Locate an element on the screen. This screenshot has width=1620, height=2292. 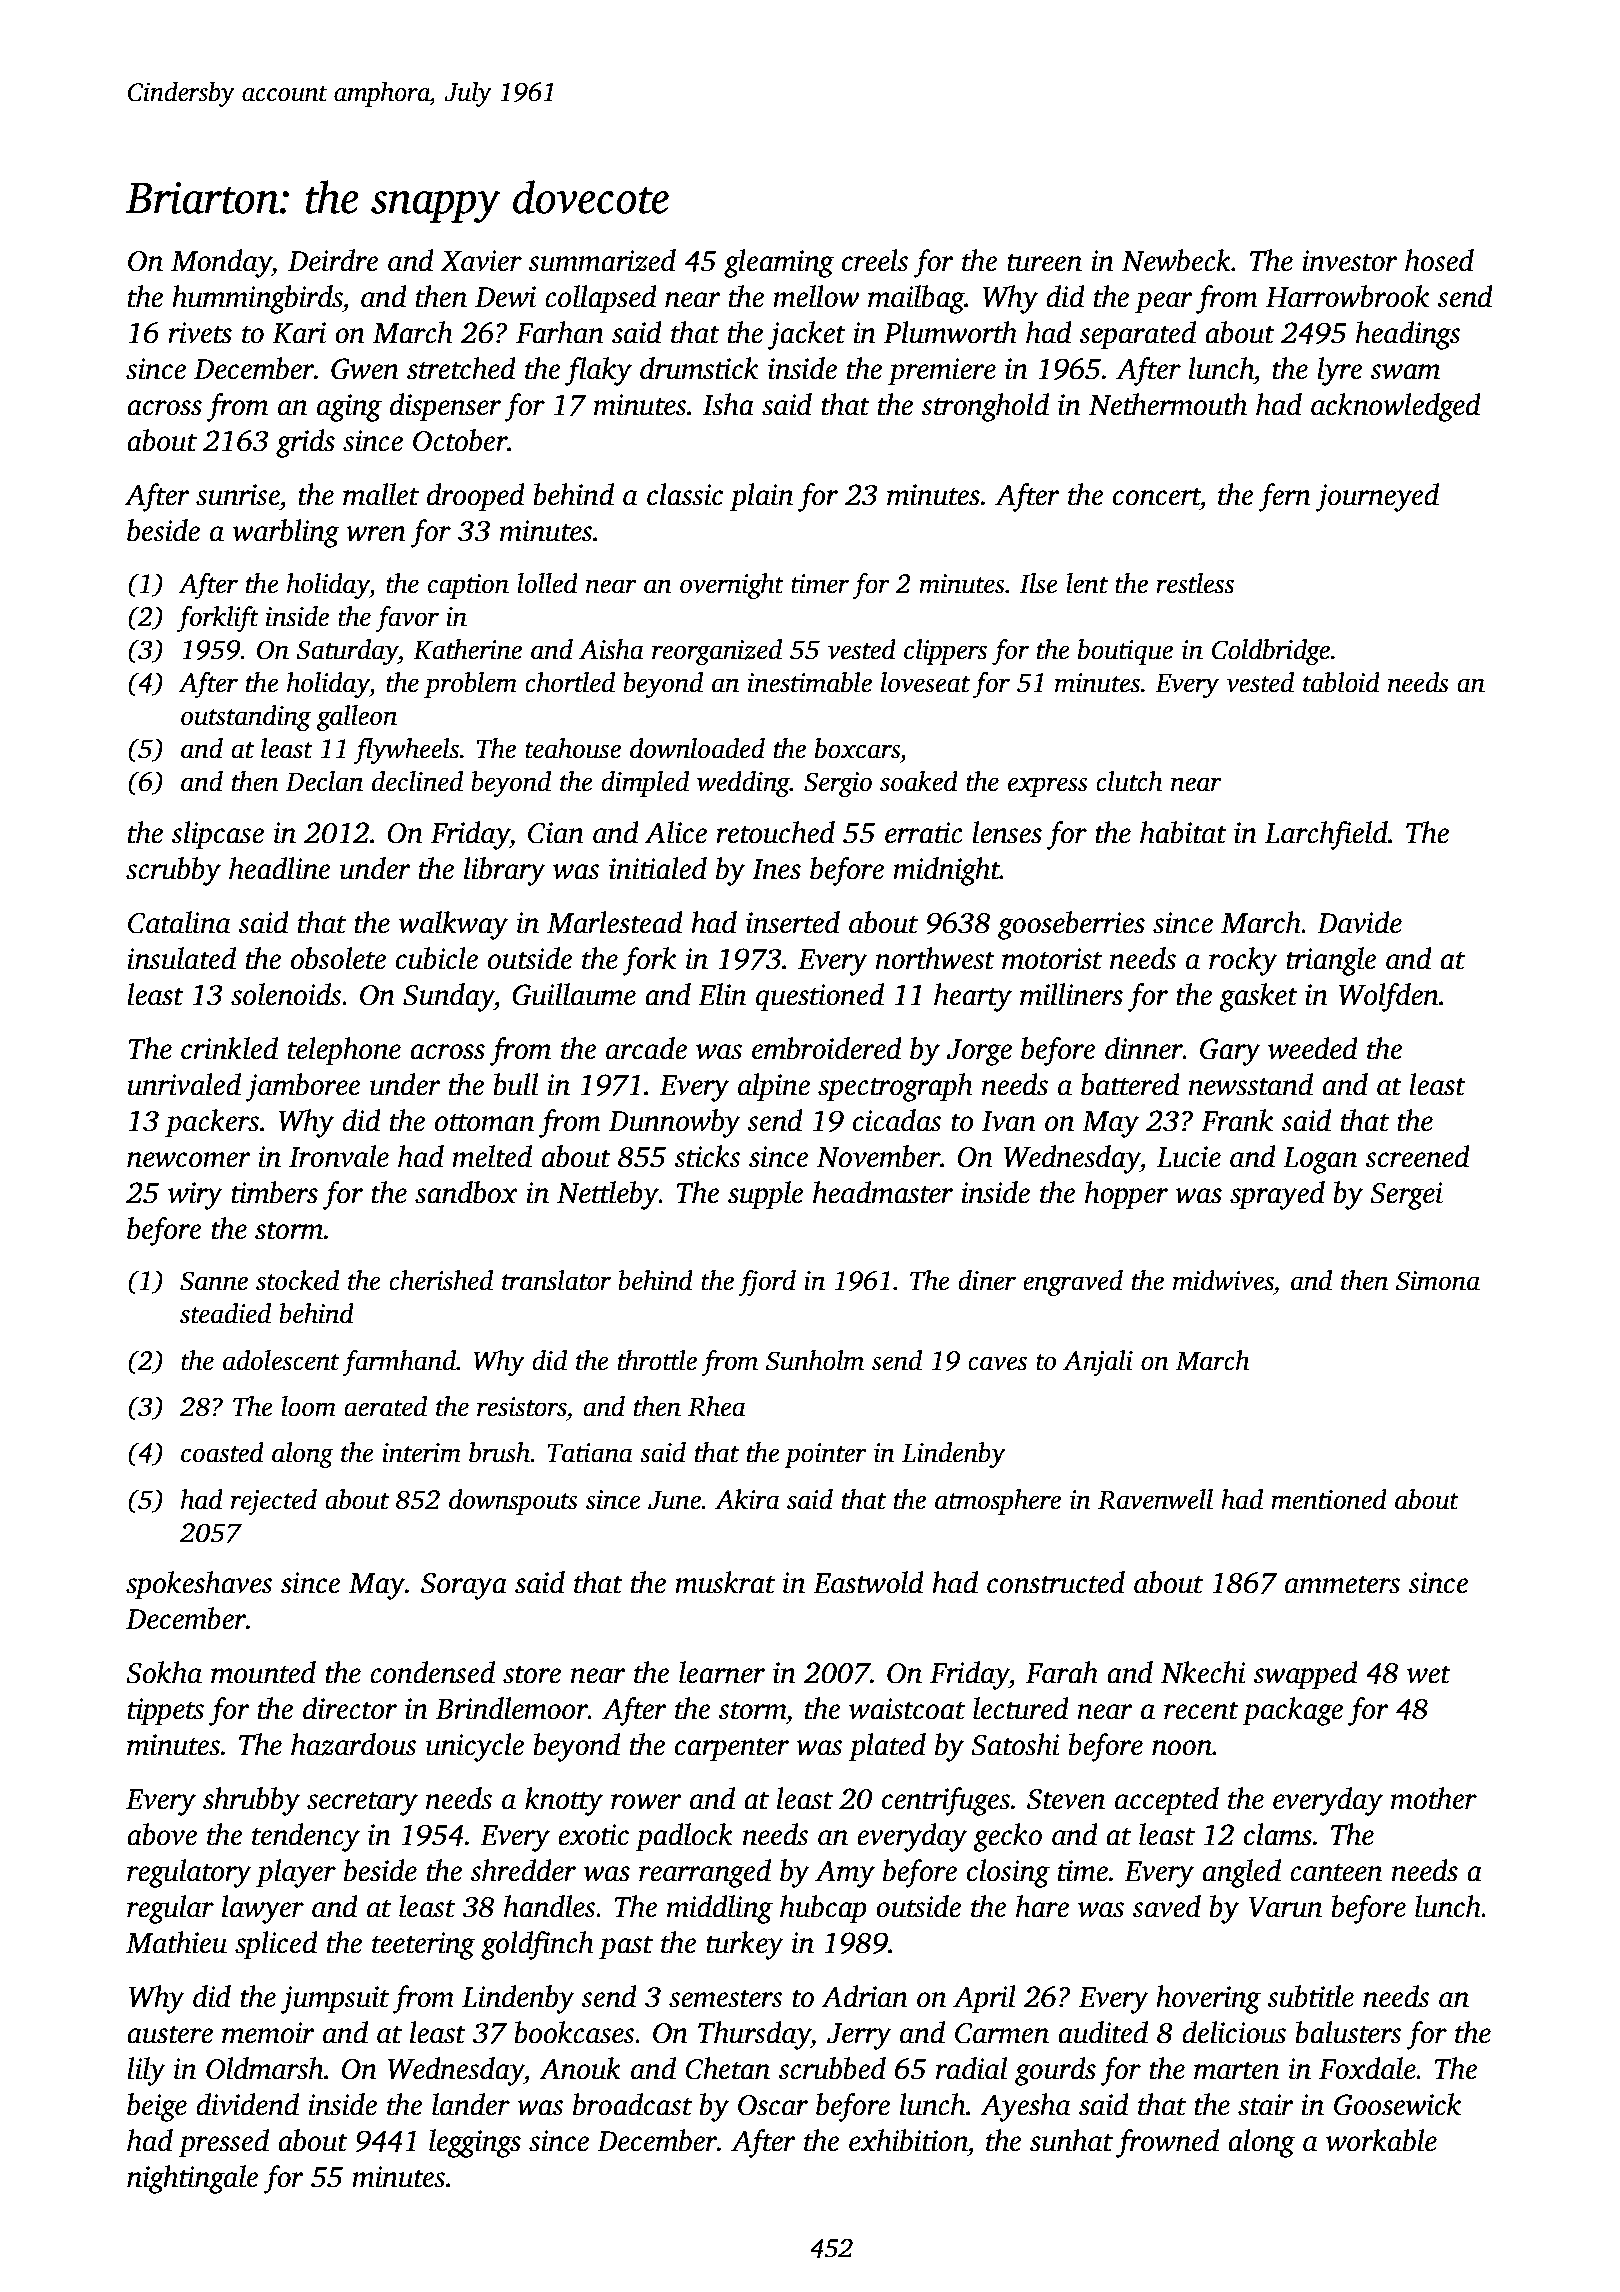
Declan is located at coordinates (324, 781).
